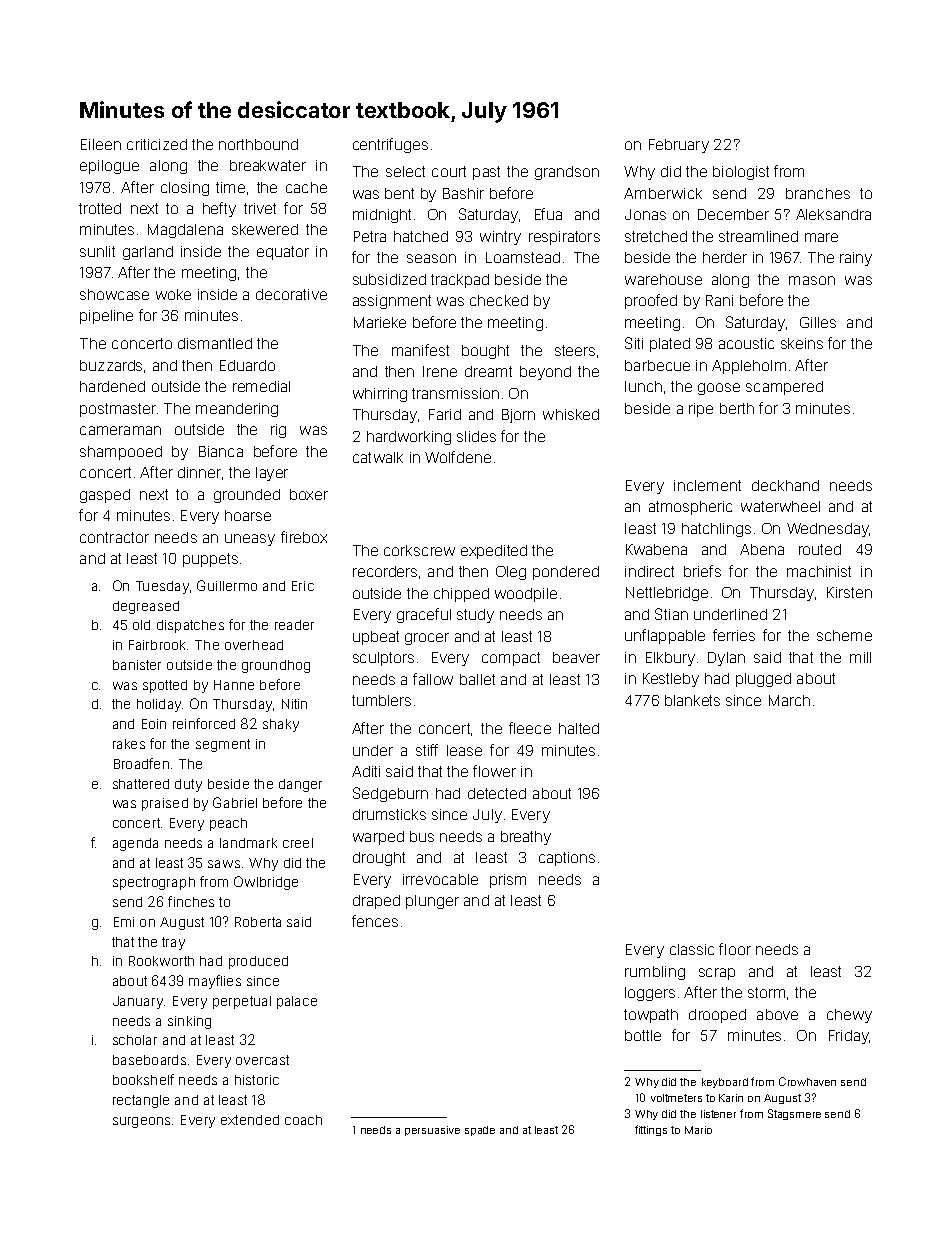 The height and width of the screenshot is (1233, 952). What do you see at coordinates (421, 236) in the screenshot?
I see `hatched` at bounding box center [421, 236].
